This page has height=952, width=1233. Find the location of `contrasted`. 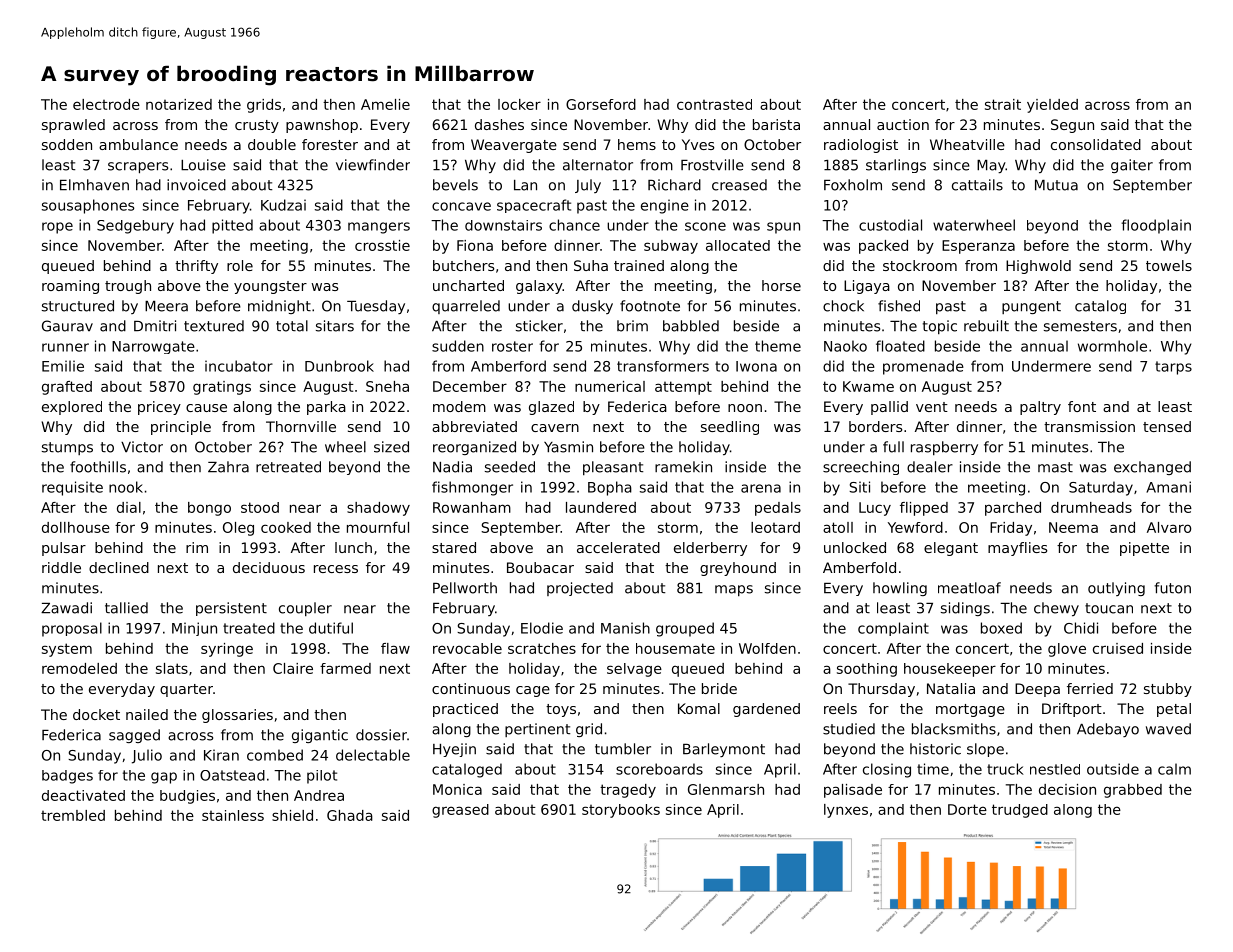

contrasted is located at coordinates (714, 104).
